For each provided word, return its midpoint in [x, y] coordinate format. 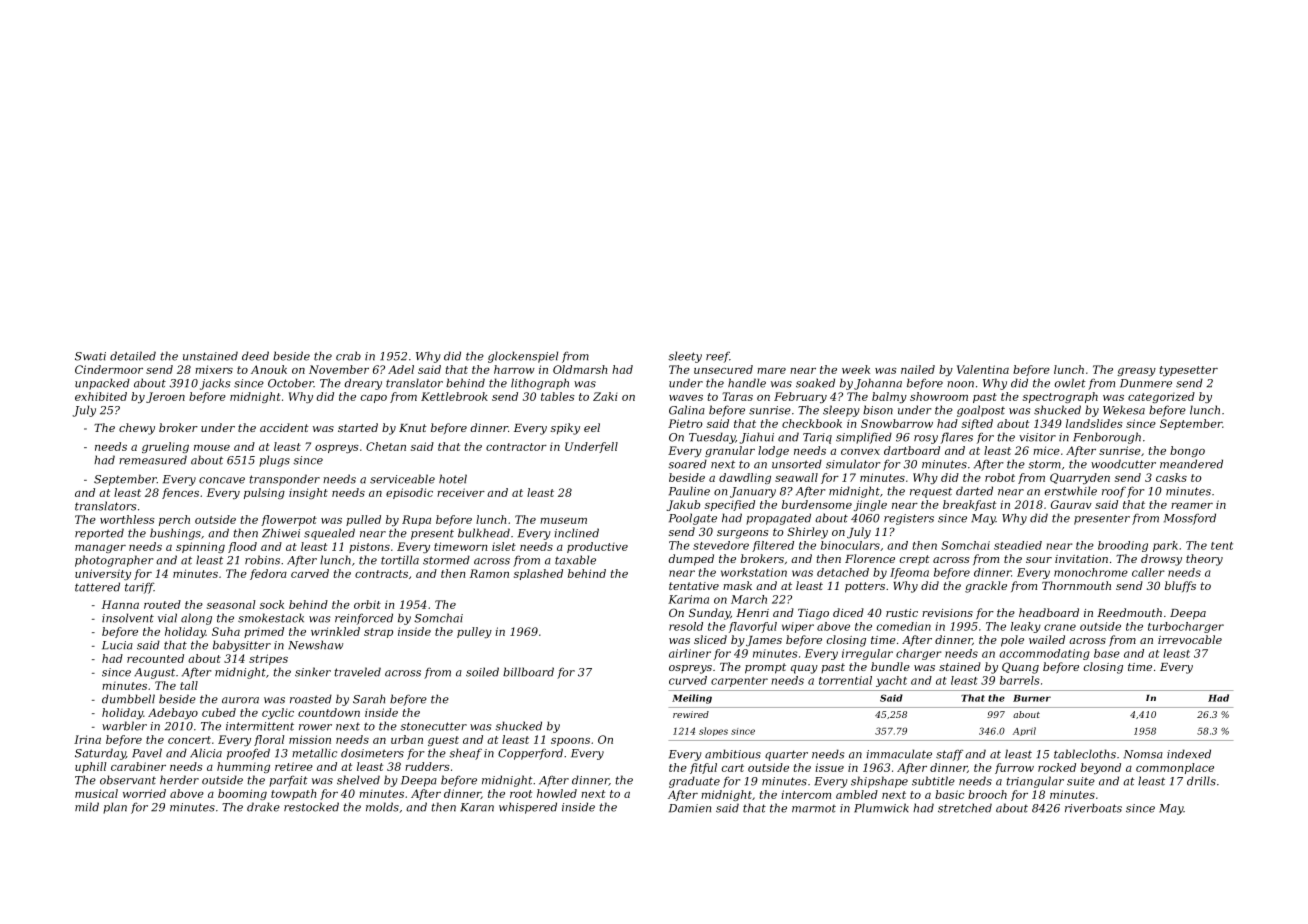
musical [96, 793]
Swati [90, 356]
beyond [1101, 768]
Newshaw [315, 645]
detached [843, 572]
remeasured [153, 460]
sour [1039, 560]
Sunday [709, 614]
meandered [1191, 464]
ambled [857, 794]
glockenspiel [523, 357]
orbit [367, 604]
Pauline [689, 491]
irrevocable [1190, 639]
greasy [1136, 372]
